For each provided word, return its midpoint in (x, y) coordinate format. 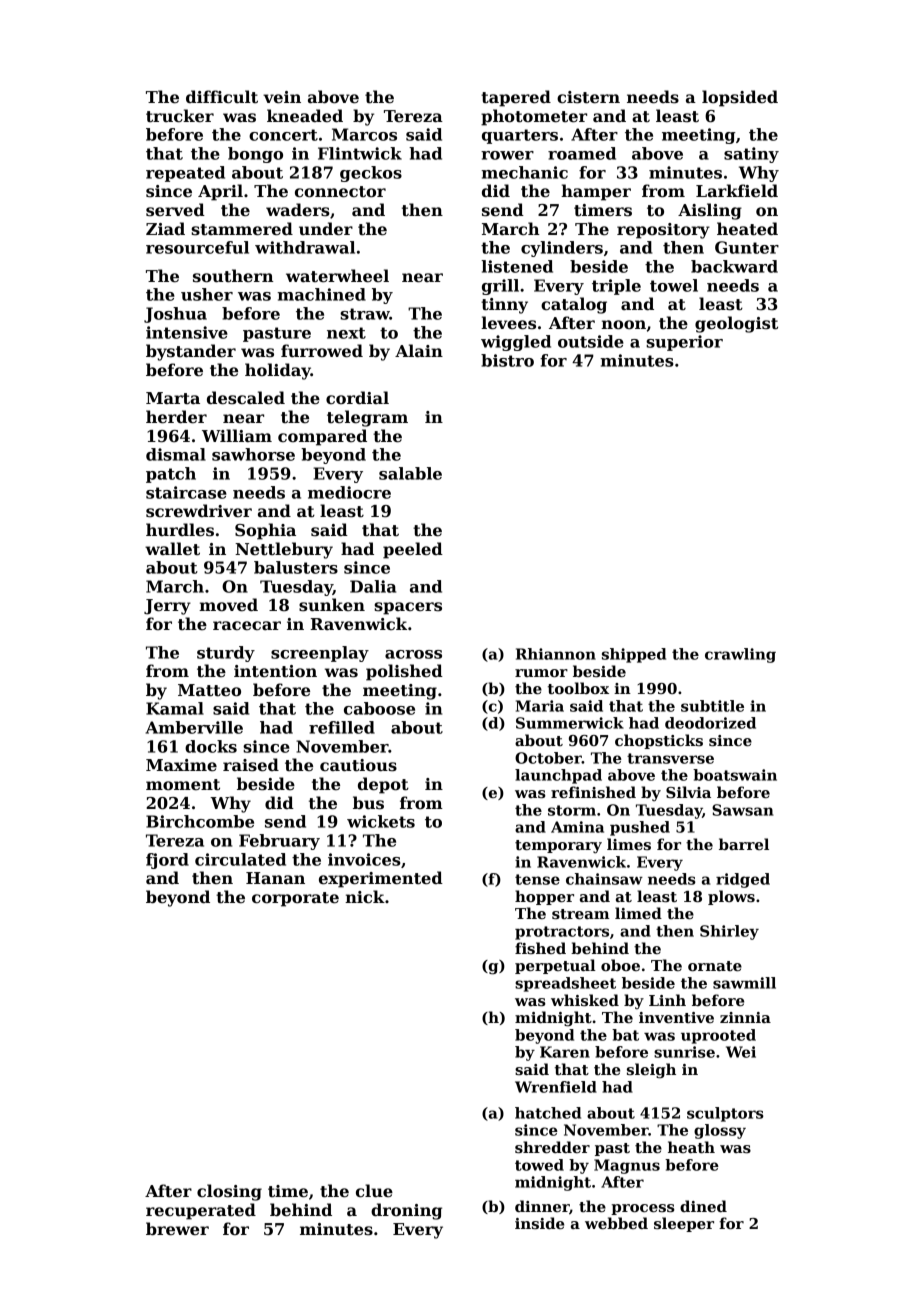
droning (406, 1211)
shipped (634, 655)
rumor (541, 673)
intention (275, 671)
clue (374, 1191)
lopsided (740, 98)
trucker (180, 116)
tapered (516, 98)
